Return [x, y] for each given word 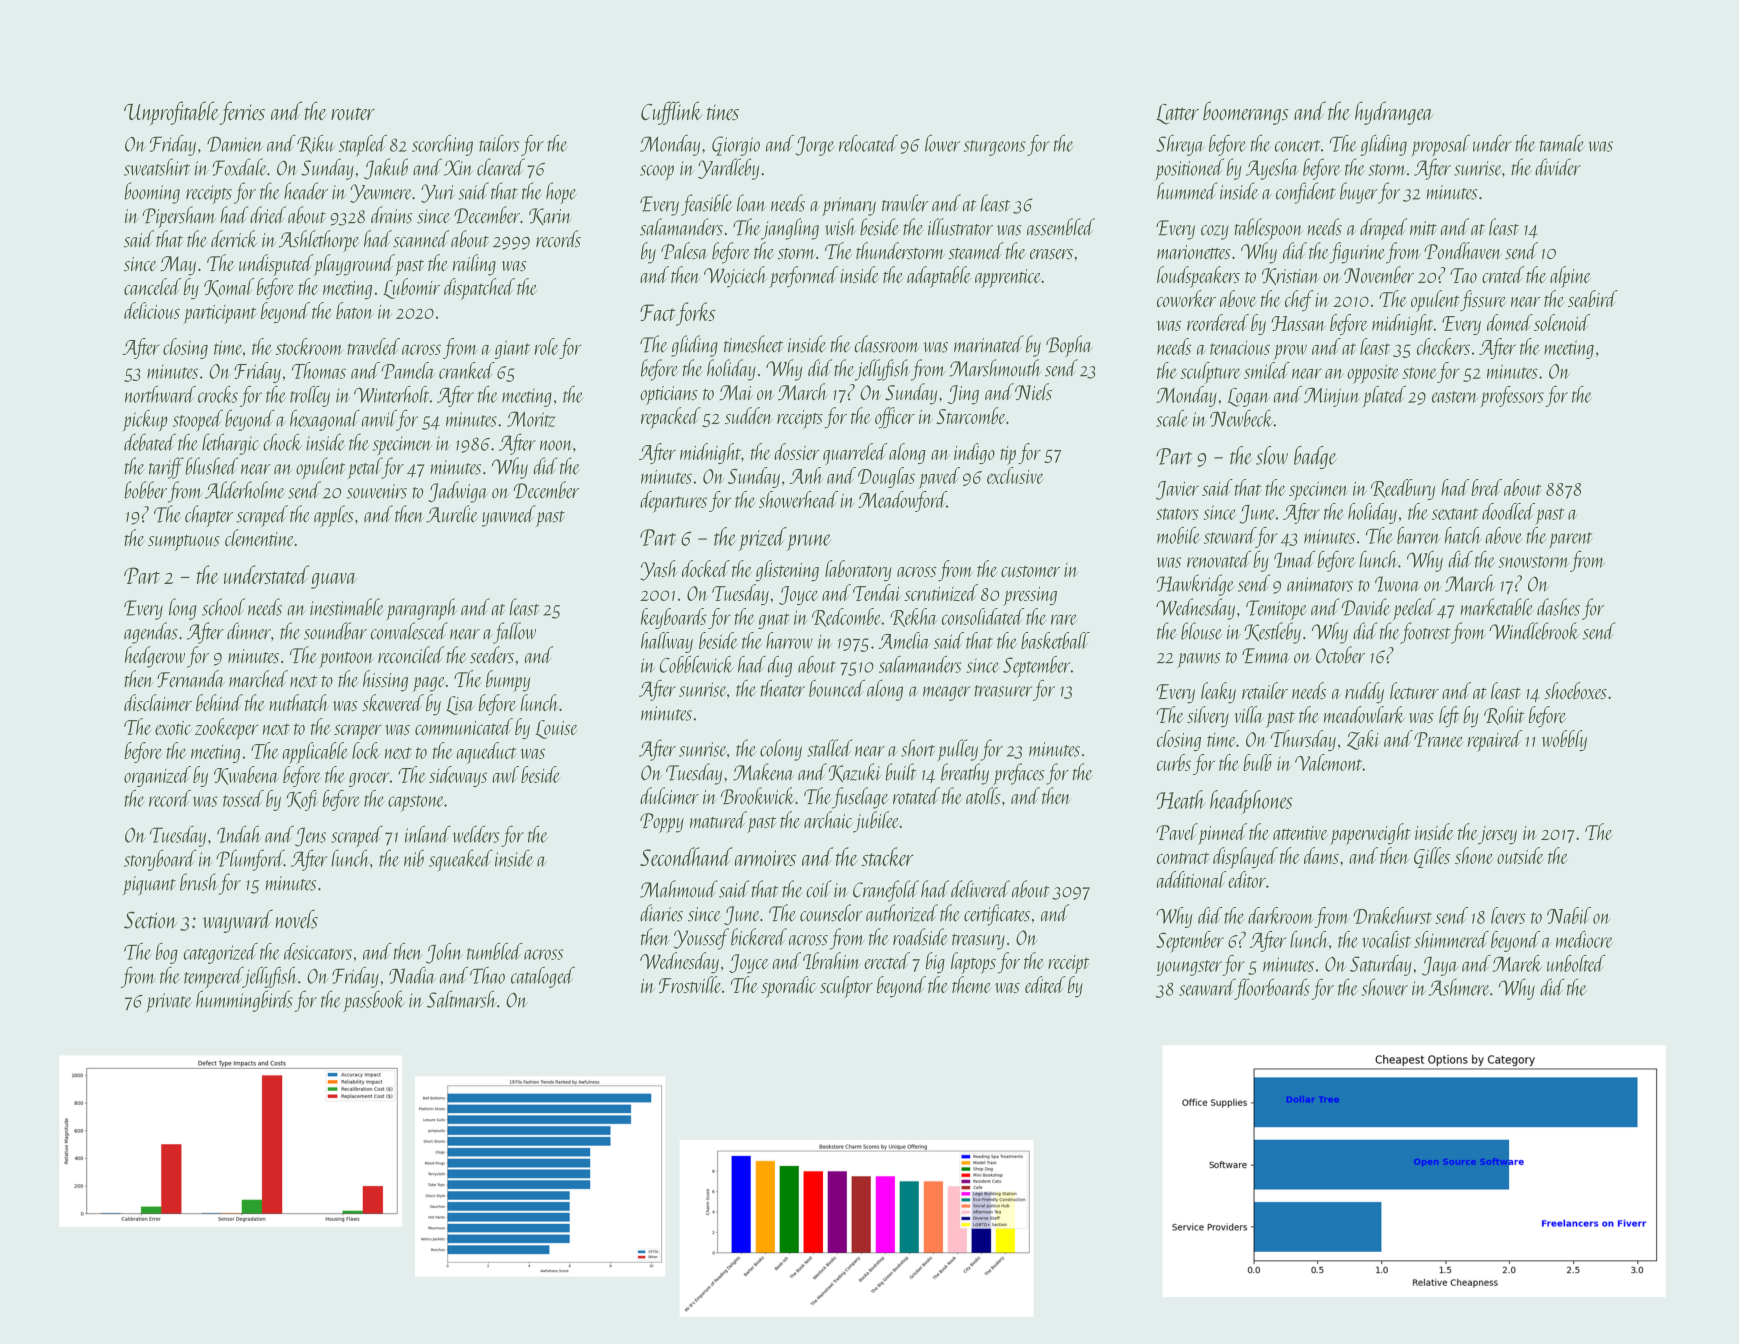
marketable [1497, 607]
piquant [149, 886]
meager [947, 693]
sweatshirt [157, 167]
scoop [657, 172]
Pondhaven [1463, 250]
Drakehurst [1392, 915]
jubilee [876, 822]
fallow [514, 633]
